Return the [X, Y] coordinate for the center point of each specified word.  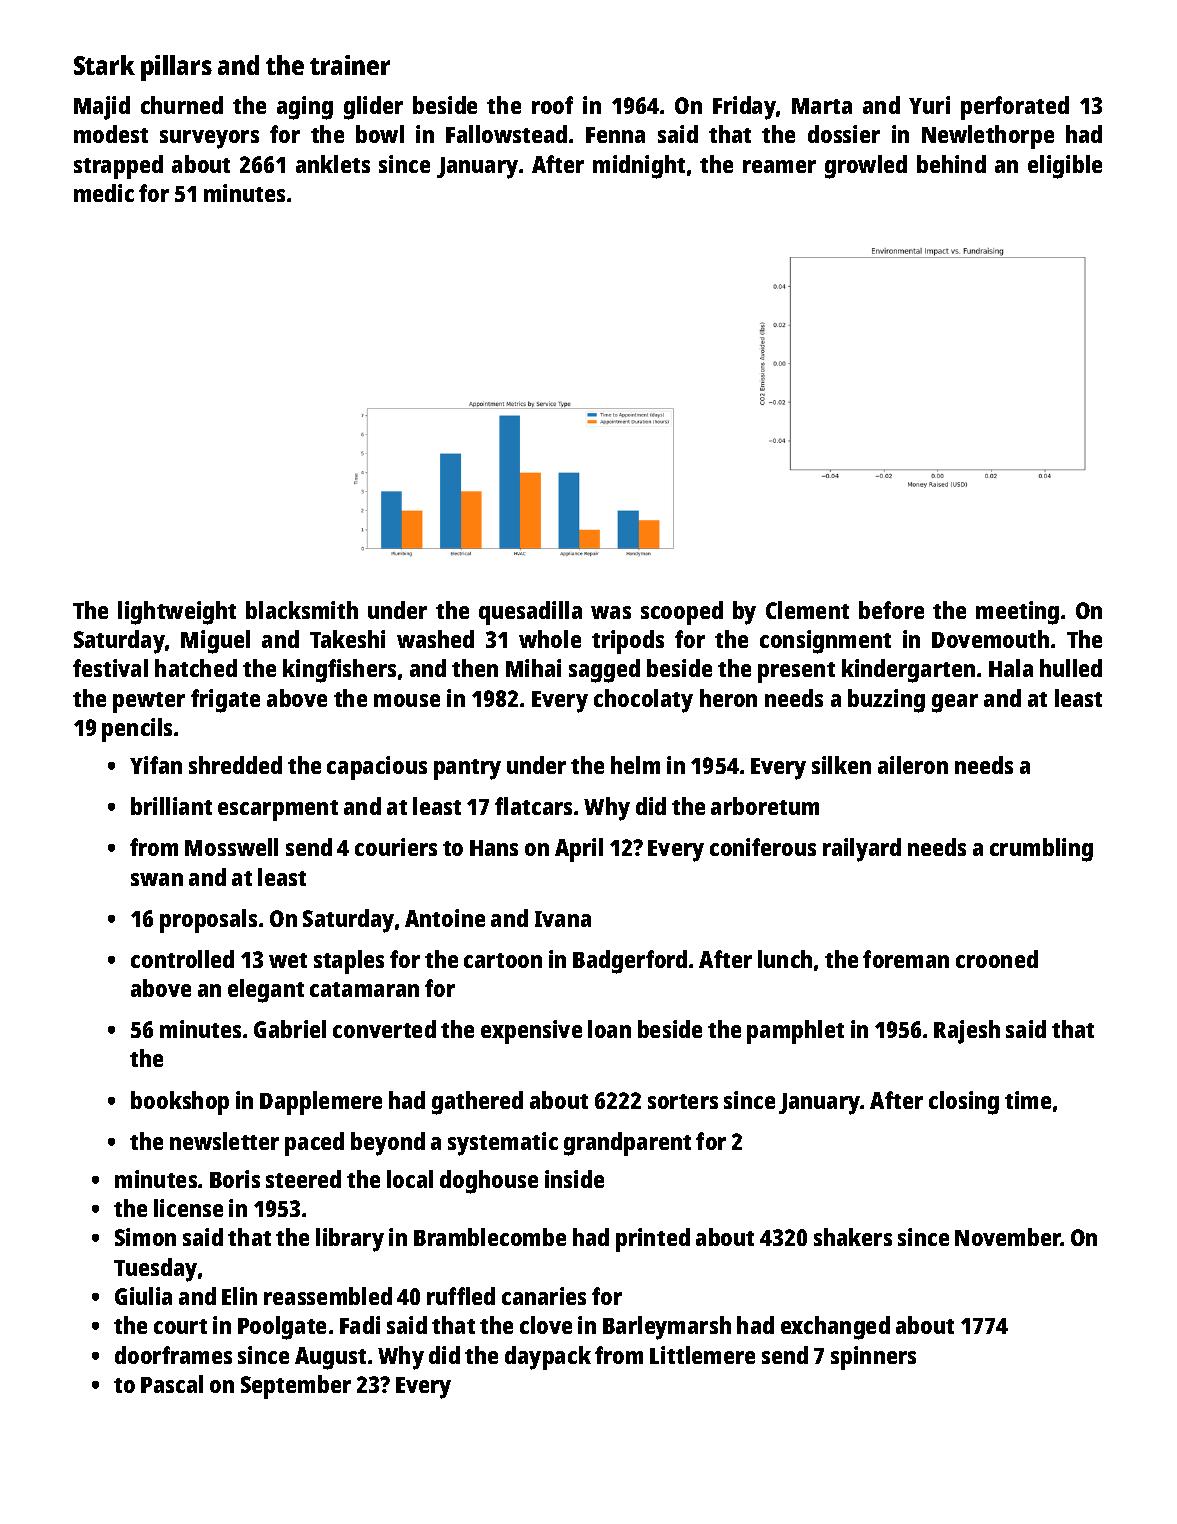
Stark [104, 65]
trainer [350, 65]
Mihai [533, 668]
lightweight [177, 613]
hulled [1071, 668]
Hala [1011, 668]
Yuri [929, 105]
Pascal [172, 1384]
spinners [873, 1358]
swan [157, 879]
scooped [682, 613]
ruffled [461, 1296]
